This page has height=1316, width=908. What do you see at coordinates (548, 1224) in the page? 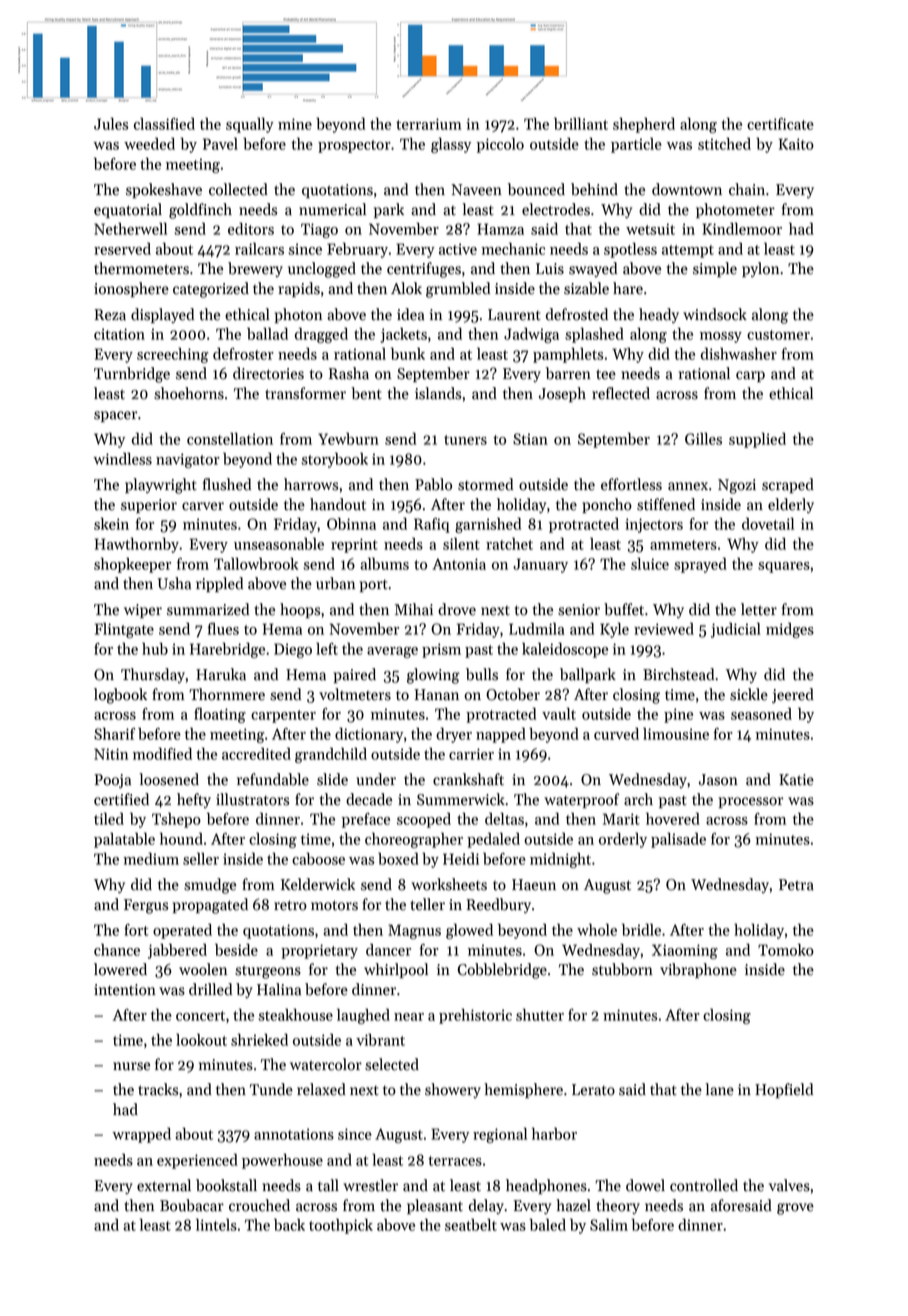
I see `baled` at bounding box center [548, 1224].
